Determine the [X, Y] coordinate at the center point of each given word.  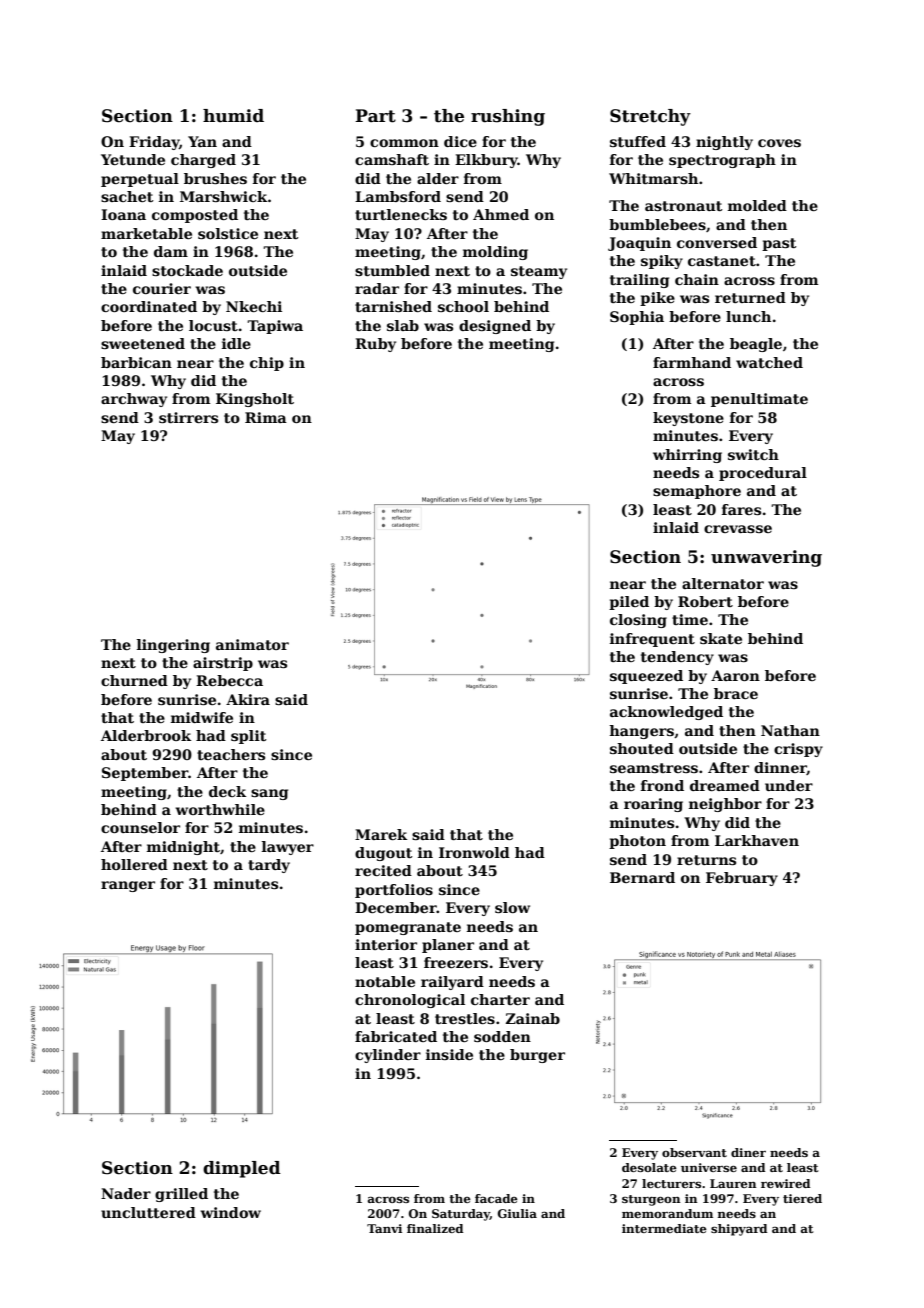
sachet [127, 196]
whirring [687, 456]
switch [753, 454]
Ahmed [501, 214]
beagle [756, 345]
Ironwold [474, 852]
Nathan [790, 730]
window [230, 1212]
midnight [183, 848]
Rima [266, 417]
